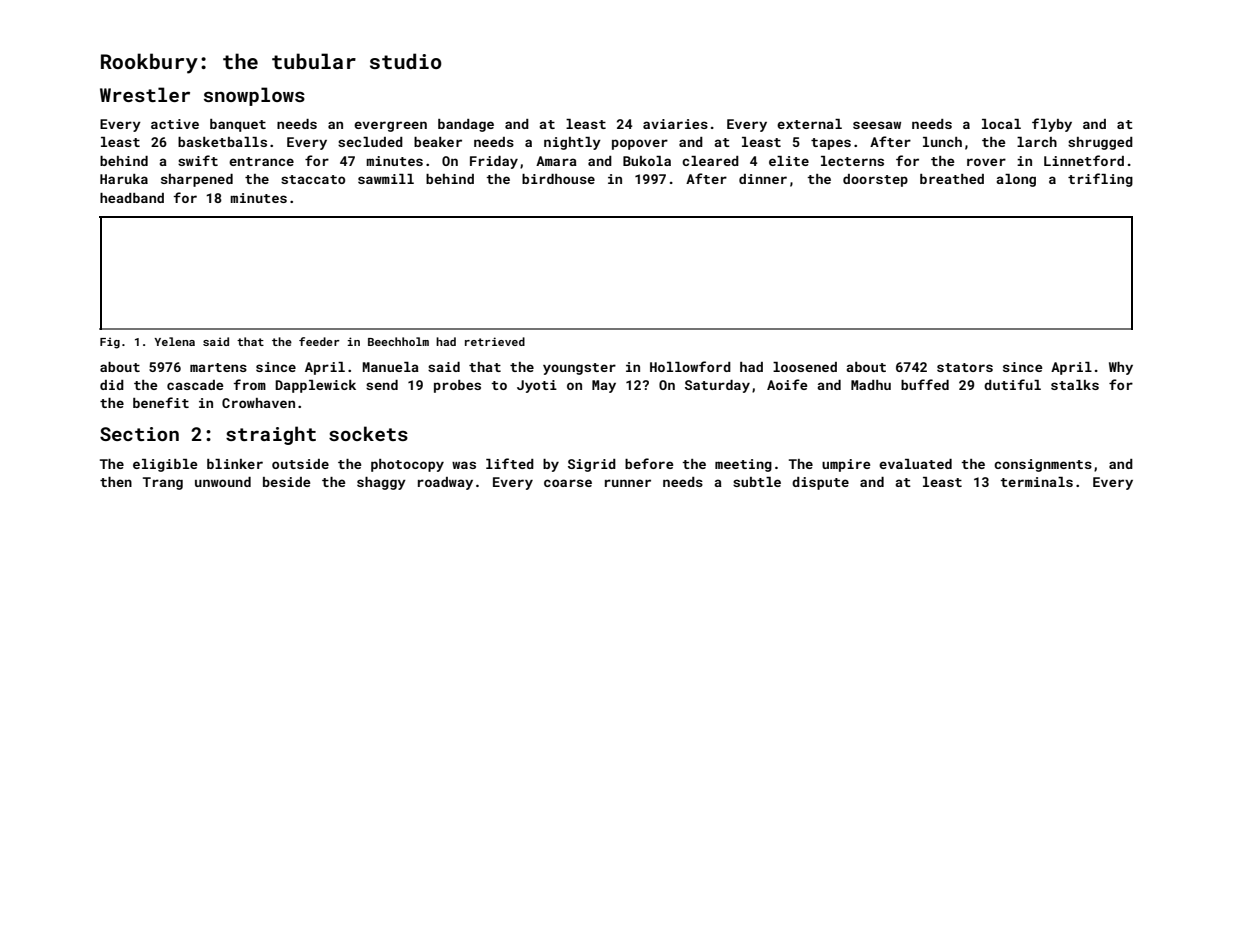 The height and width of the screenshot is (952, 1233). What do you see at coordinates (139, 434) in the screenshot?
I see `Section` at bounding box center [139, 434].
